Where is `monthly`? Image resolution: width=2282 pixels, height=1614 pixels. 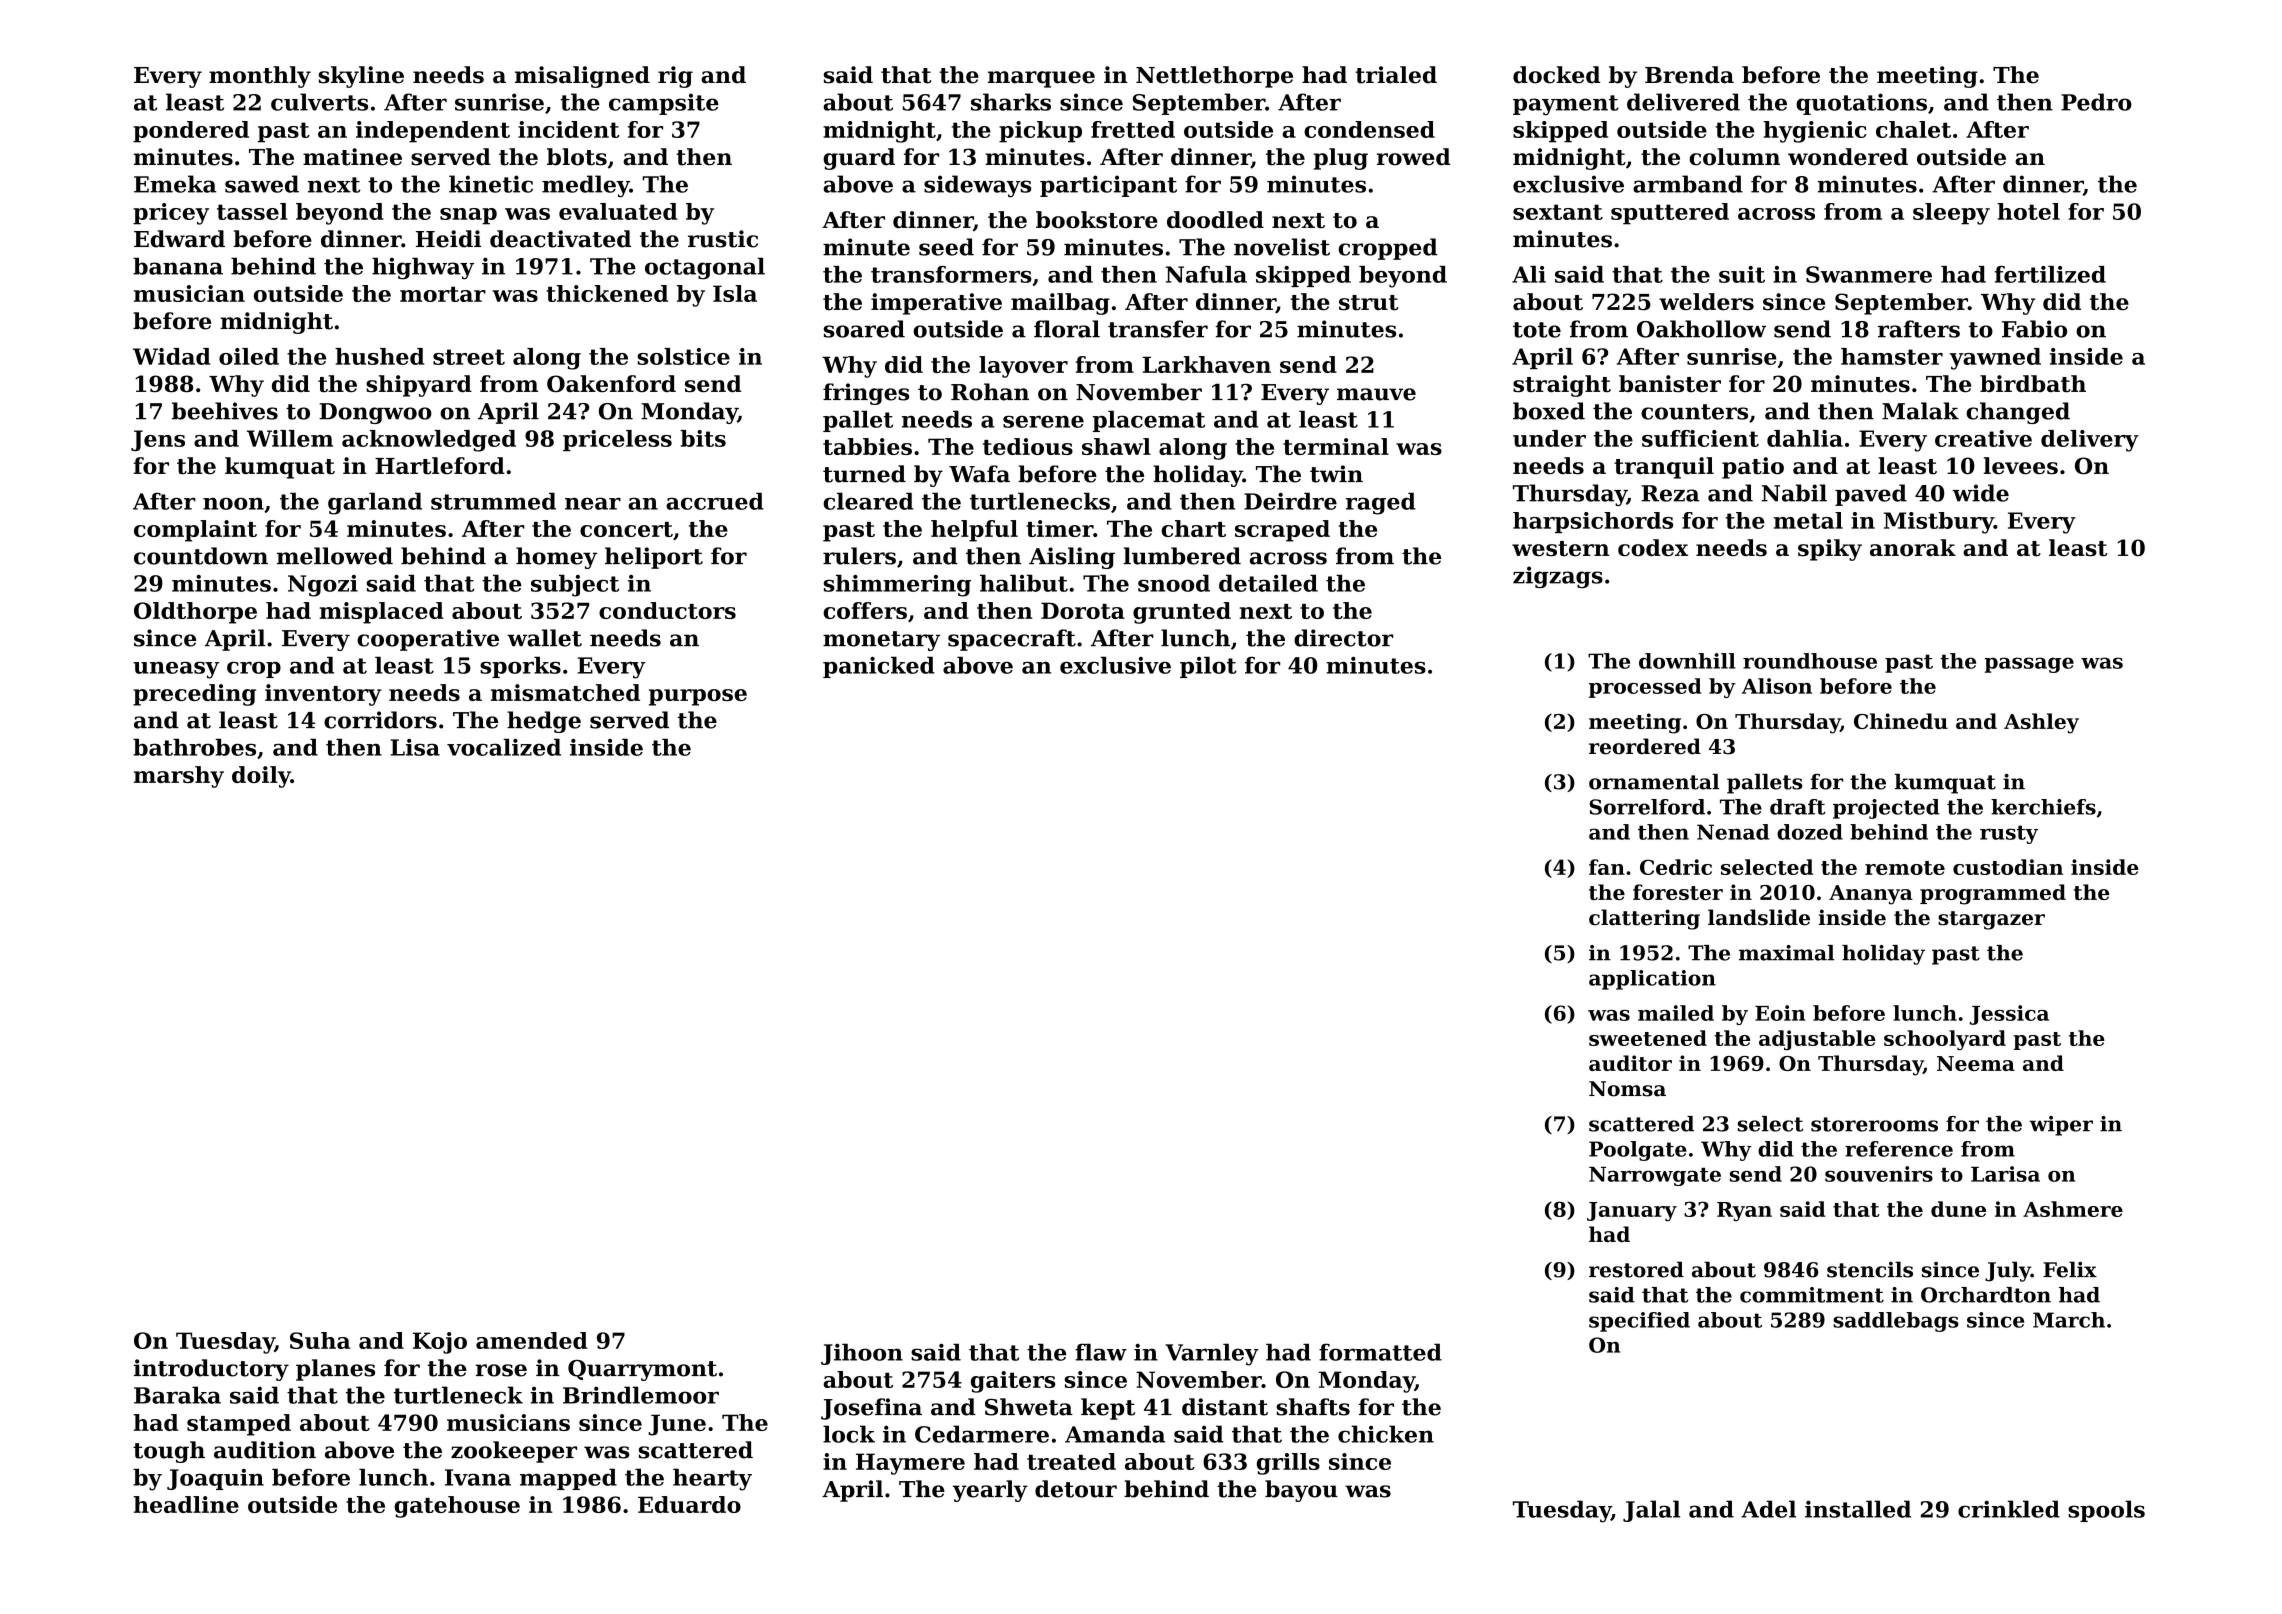 monthly is located at coordinates (260, 77).
